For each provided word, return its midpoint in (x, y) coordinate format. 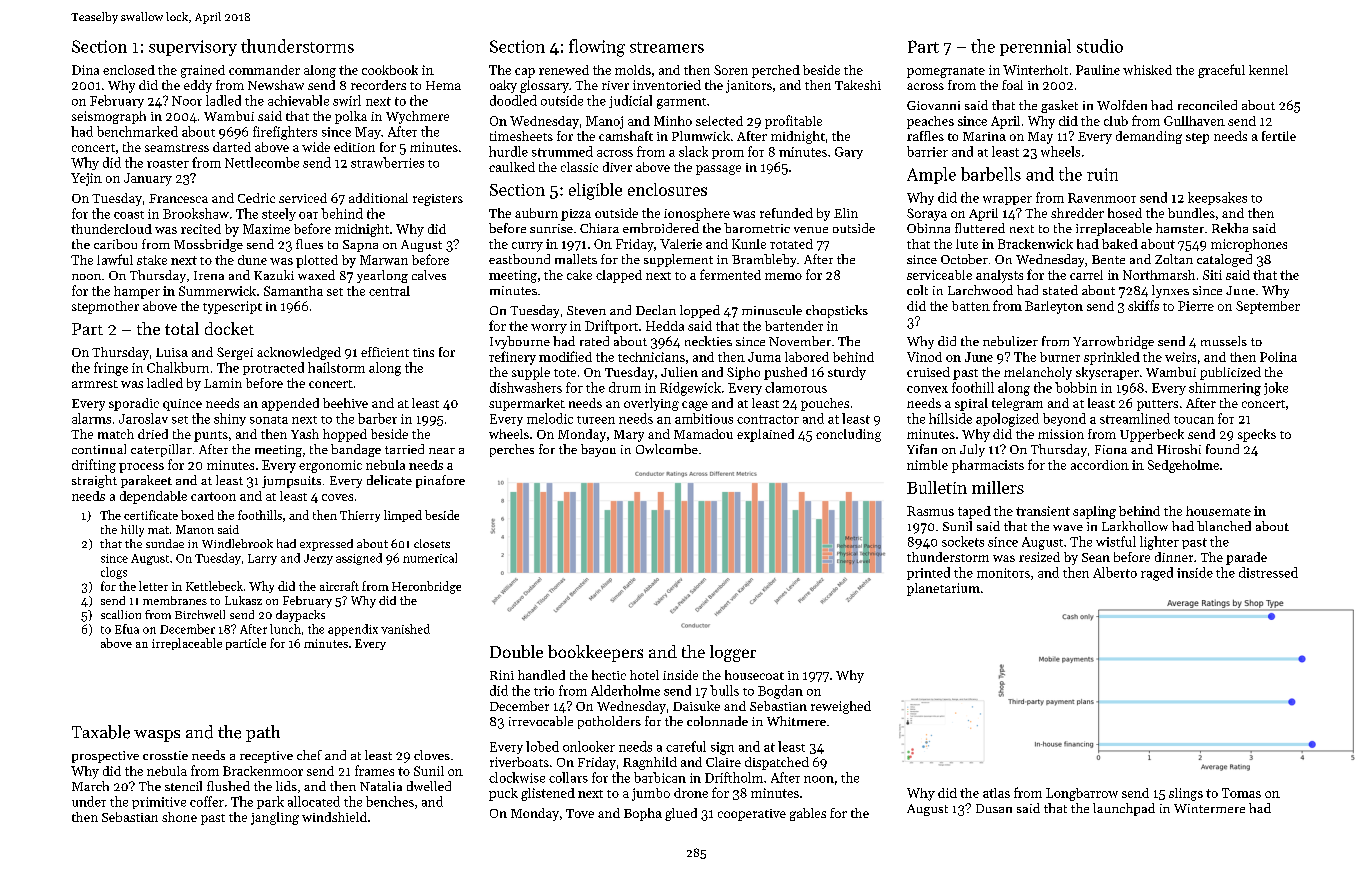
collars (568, 777)
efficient (385, 352)
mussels (1224, 341)
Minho (673, 121)
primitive (159, 803)
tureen (596, 420)
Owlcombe (667, 449)
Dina (85, 70)
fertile (1279, 136)
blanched (1224, 526)
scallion (121, 614)
